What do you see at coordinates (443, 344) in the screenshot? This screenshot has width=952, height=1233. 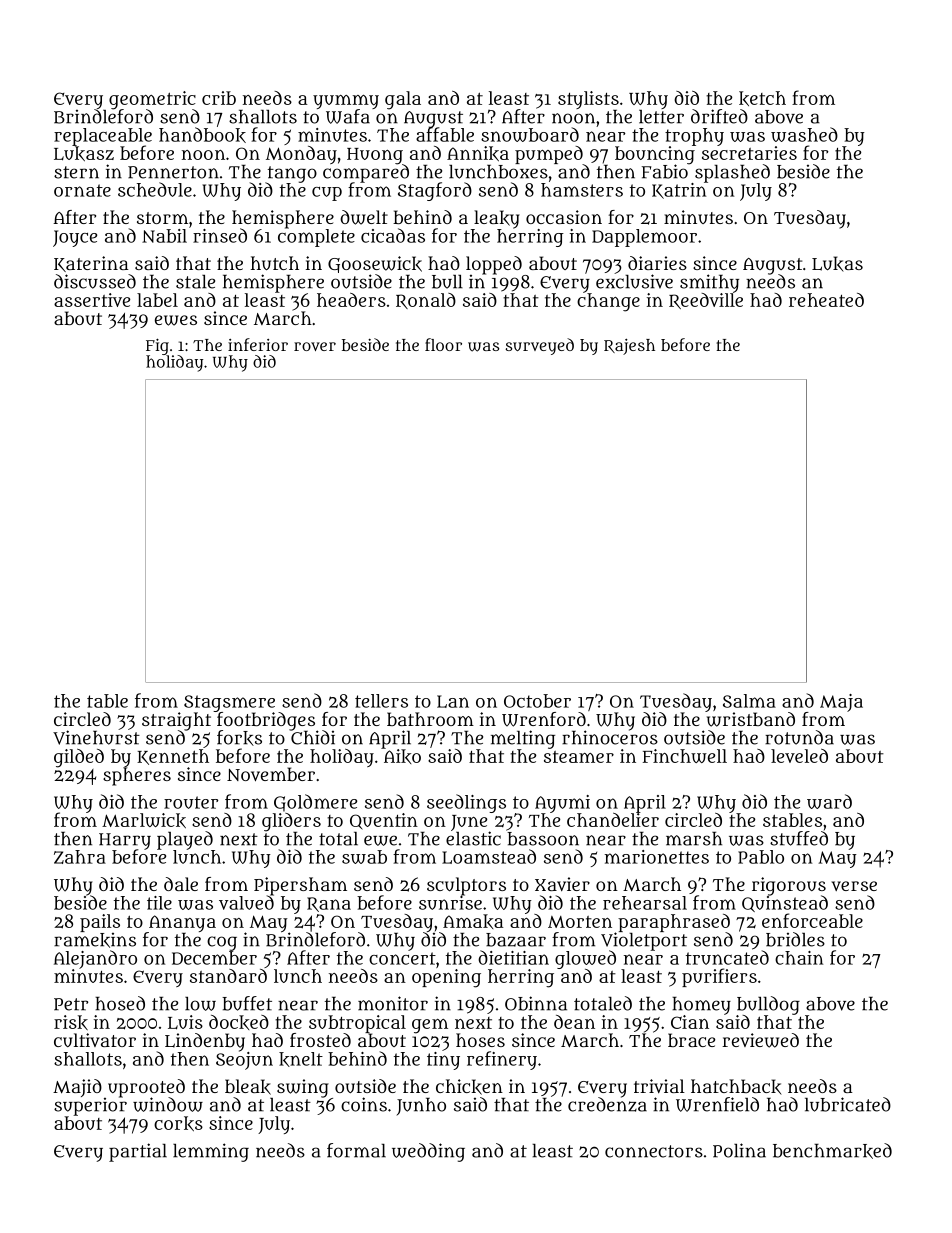 I see `floor` at bounding box center [443, 344].
